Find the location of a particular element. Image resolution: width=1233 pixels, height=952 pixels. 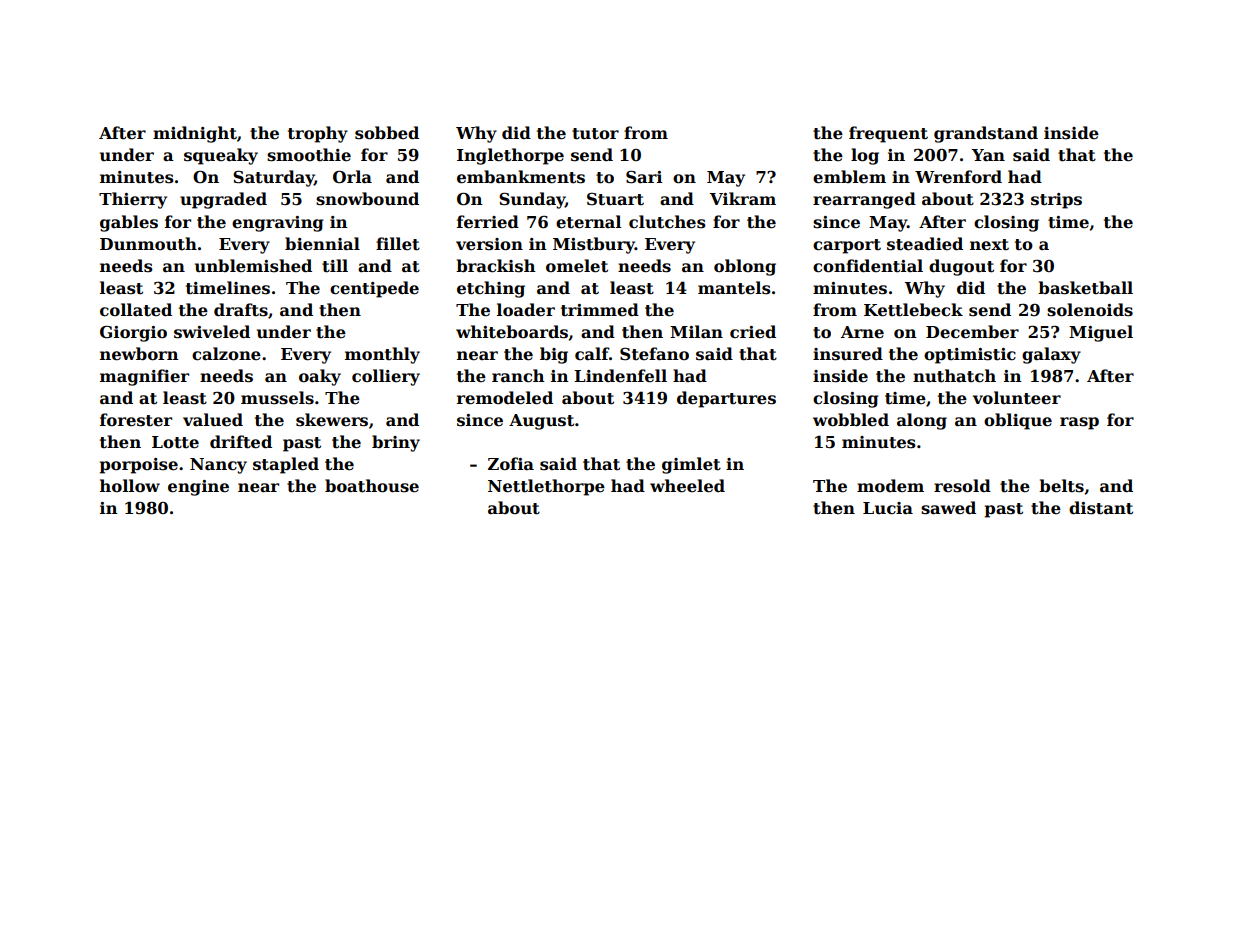

midnight is located at coordinates (195, 134).
